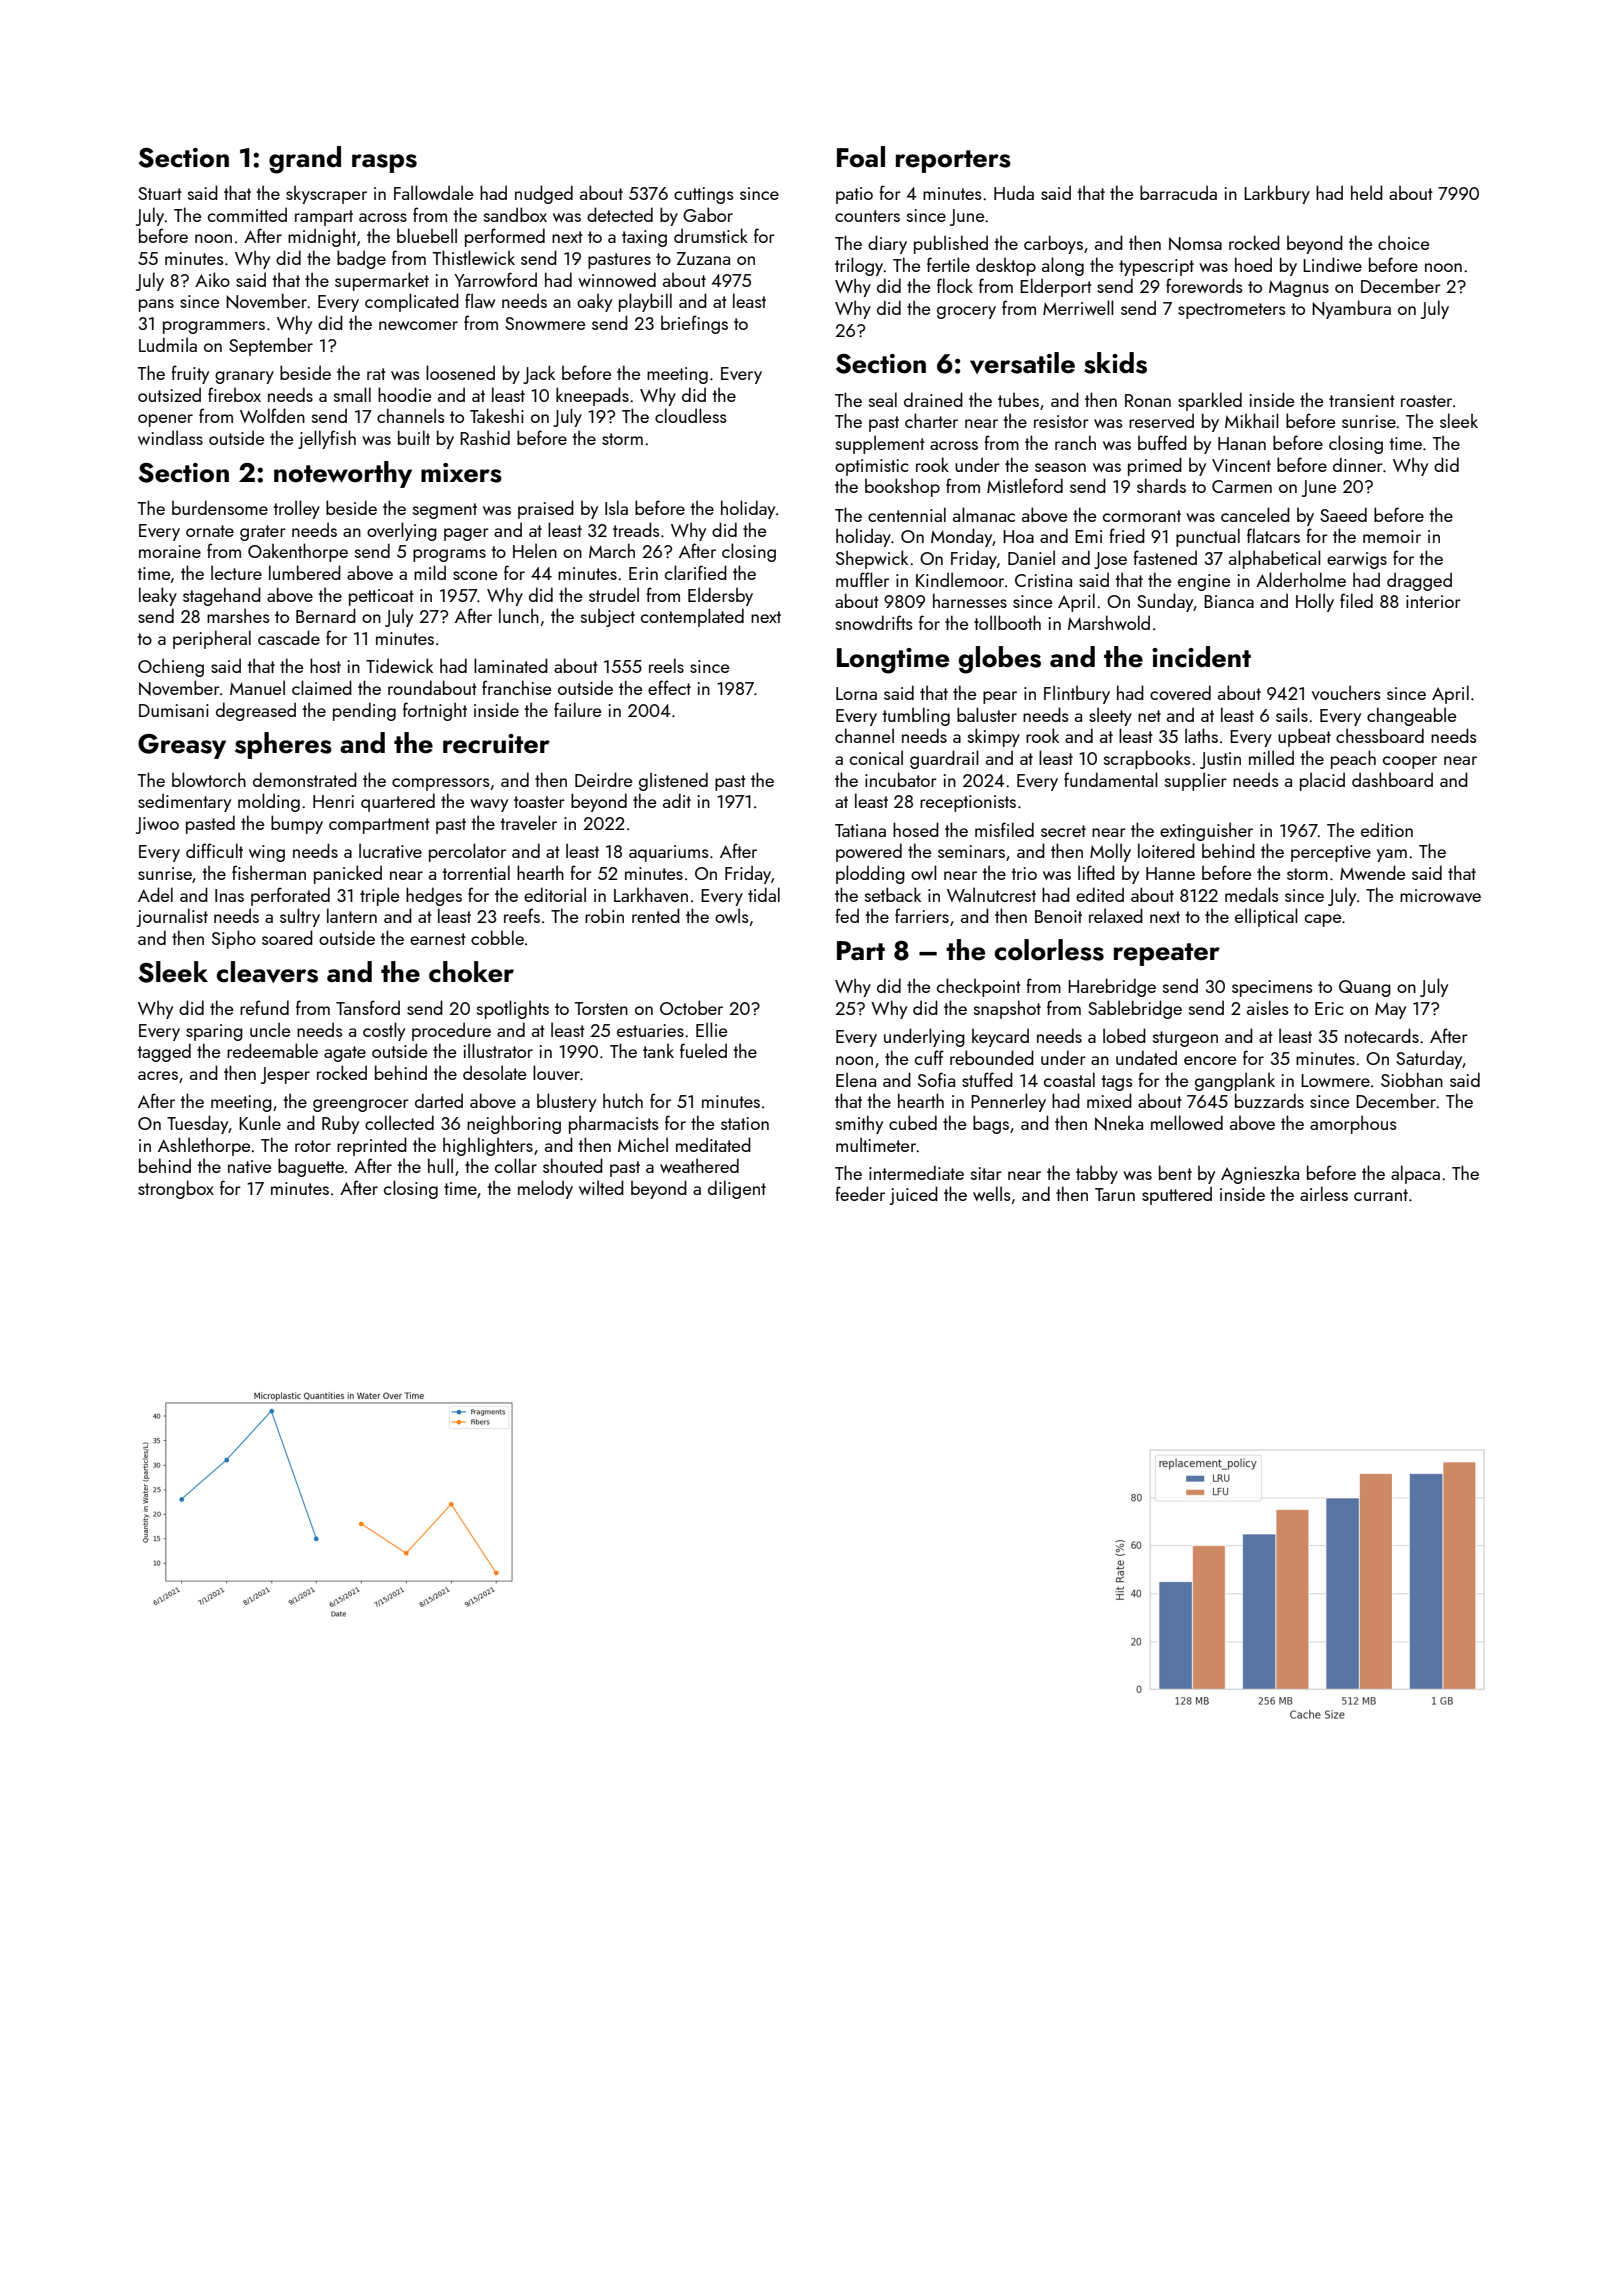 This screenshot has height=2292, width=1620. I want to click on edition, so click(1387, 829).
